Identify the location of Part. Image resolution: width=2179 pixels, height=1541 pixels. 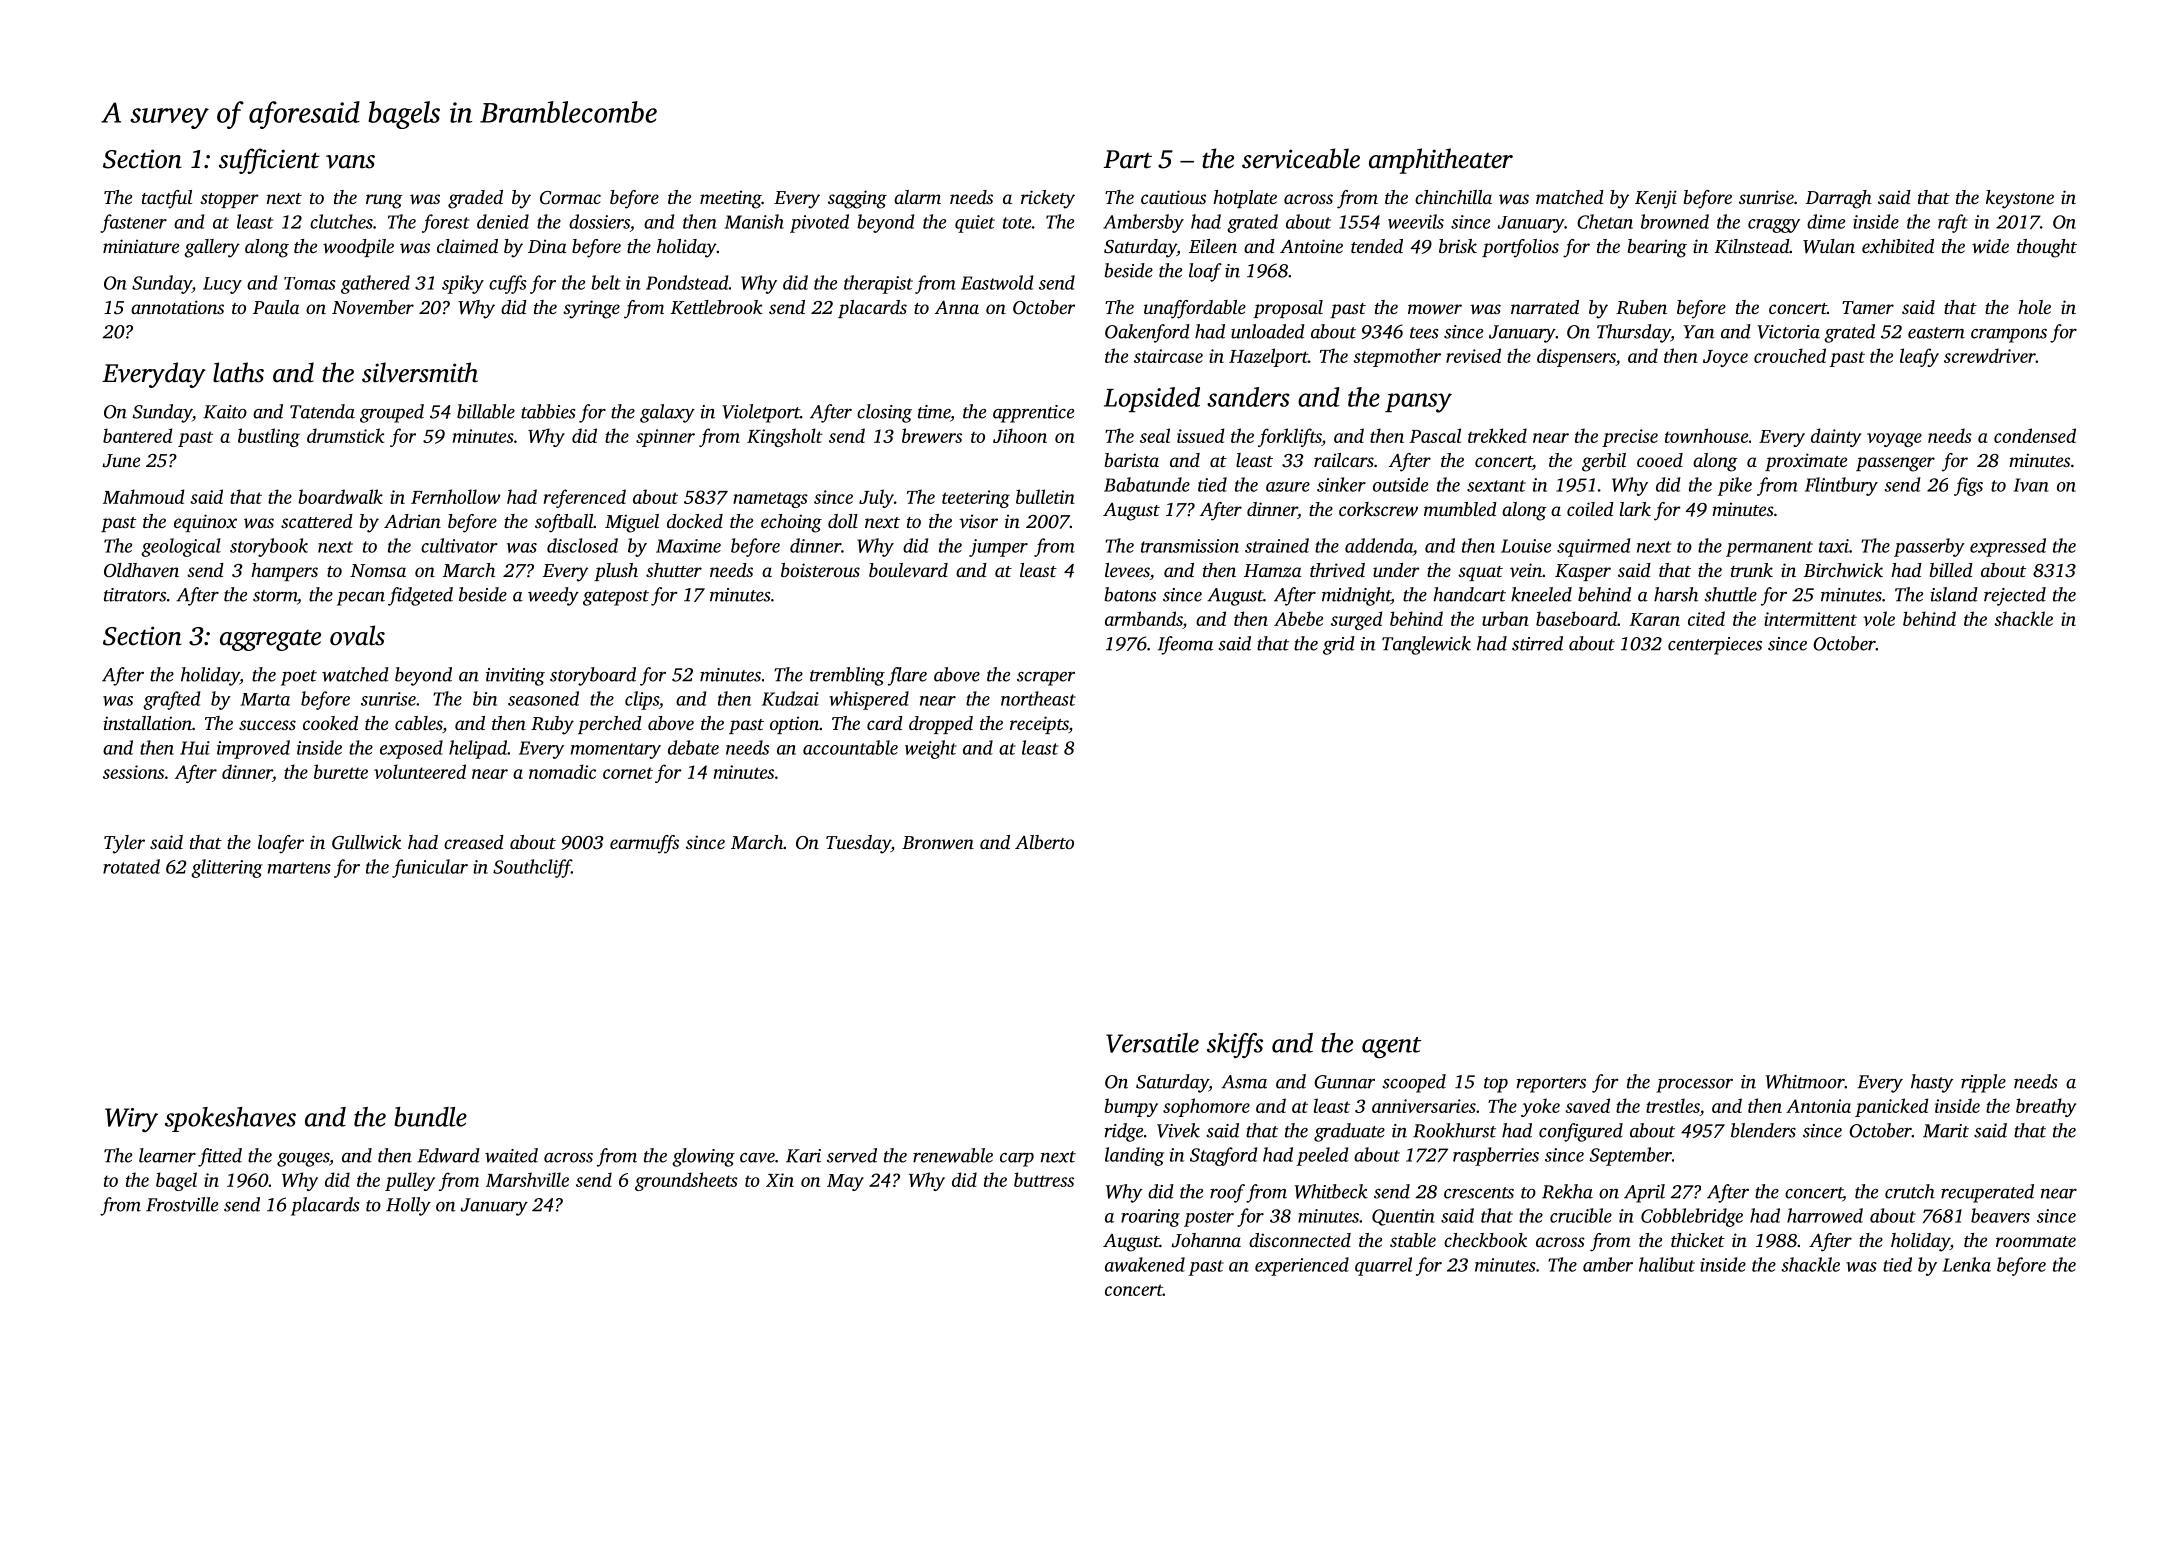
(1128, 159).
